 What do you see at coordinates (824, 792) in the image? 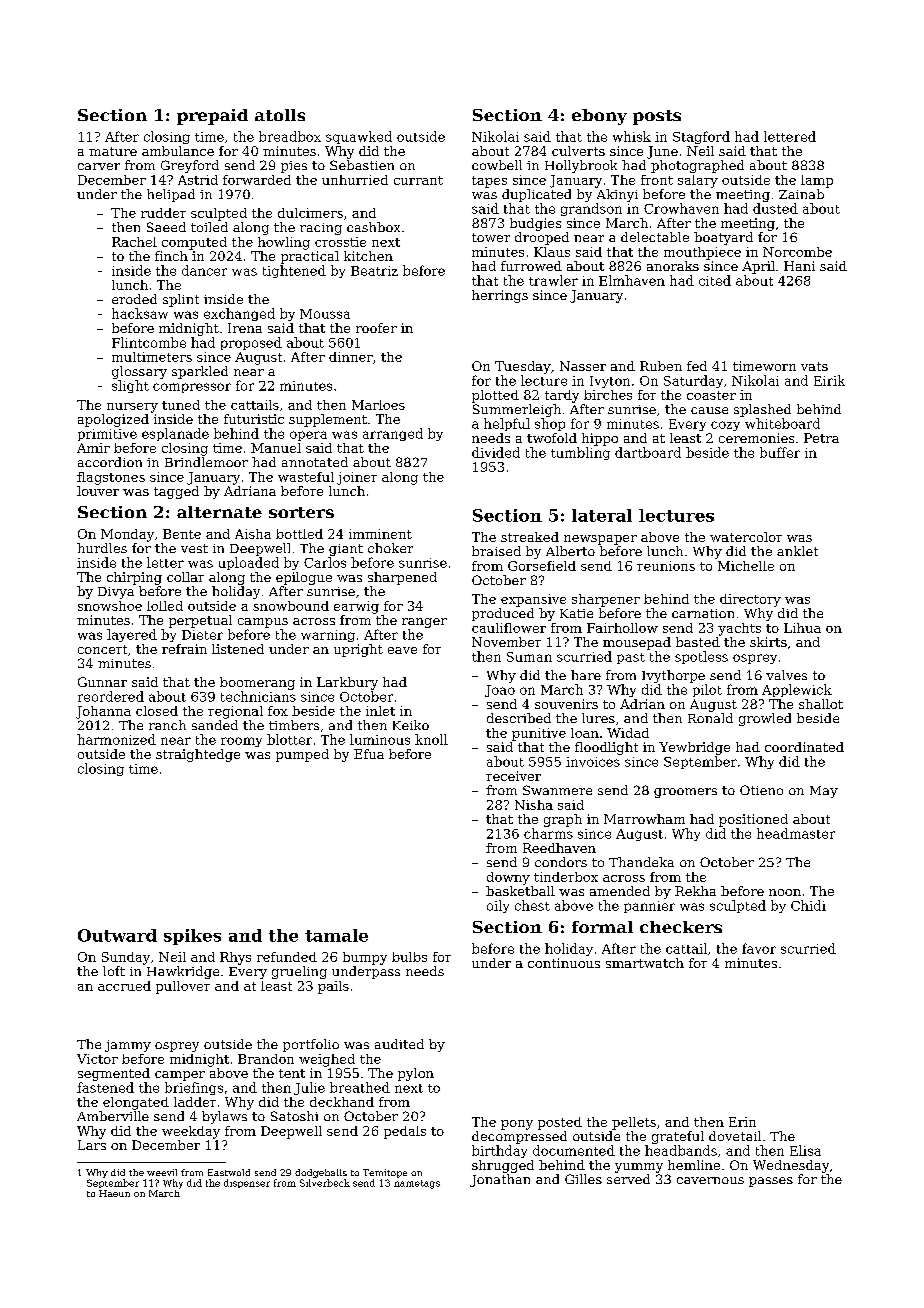
I see `May` at bounding box center [824, 792].
